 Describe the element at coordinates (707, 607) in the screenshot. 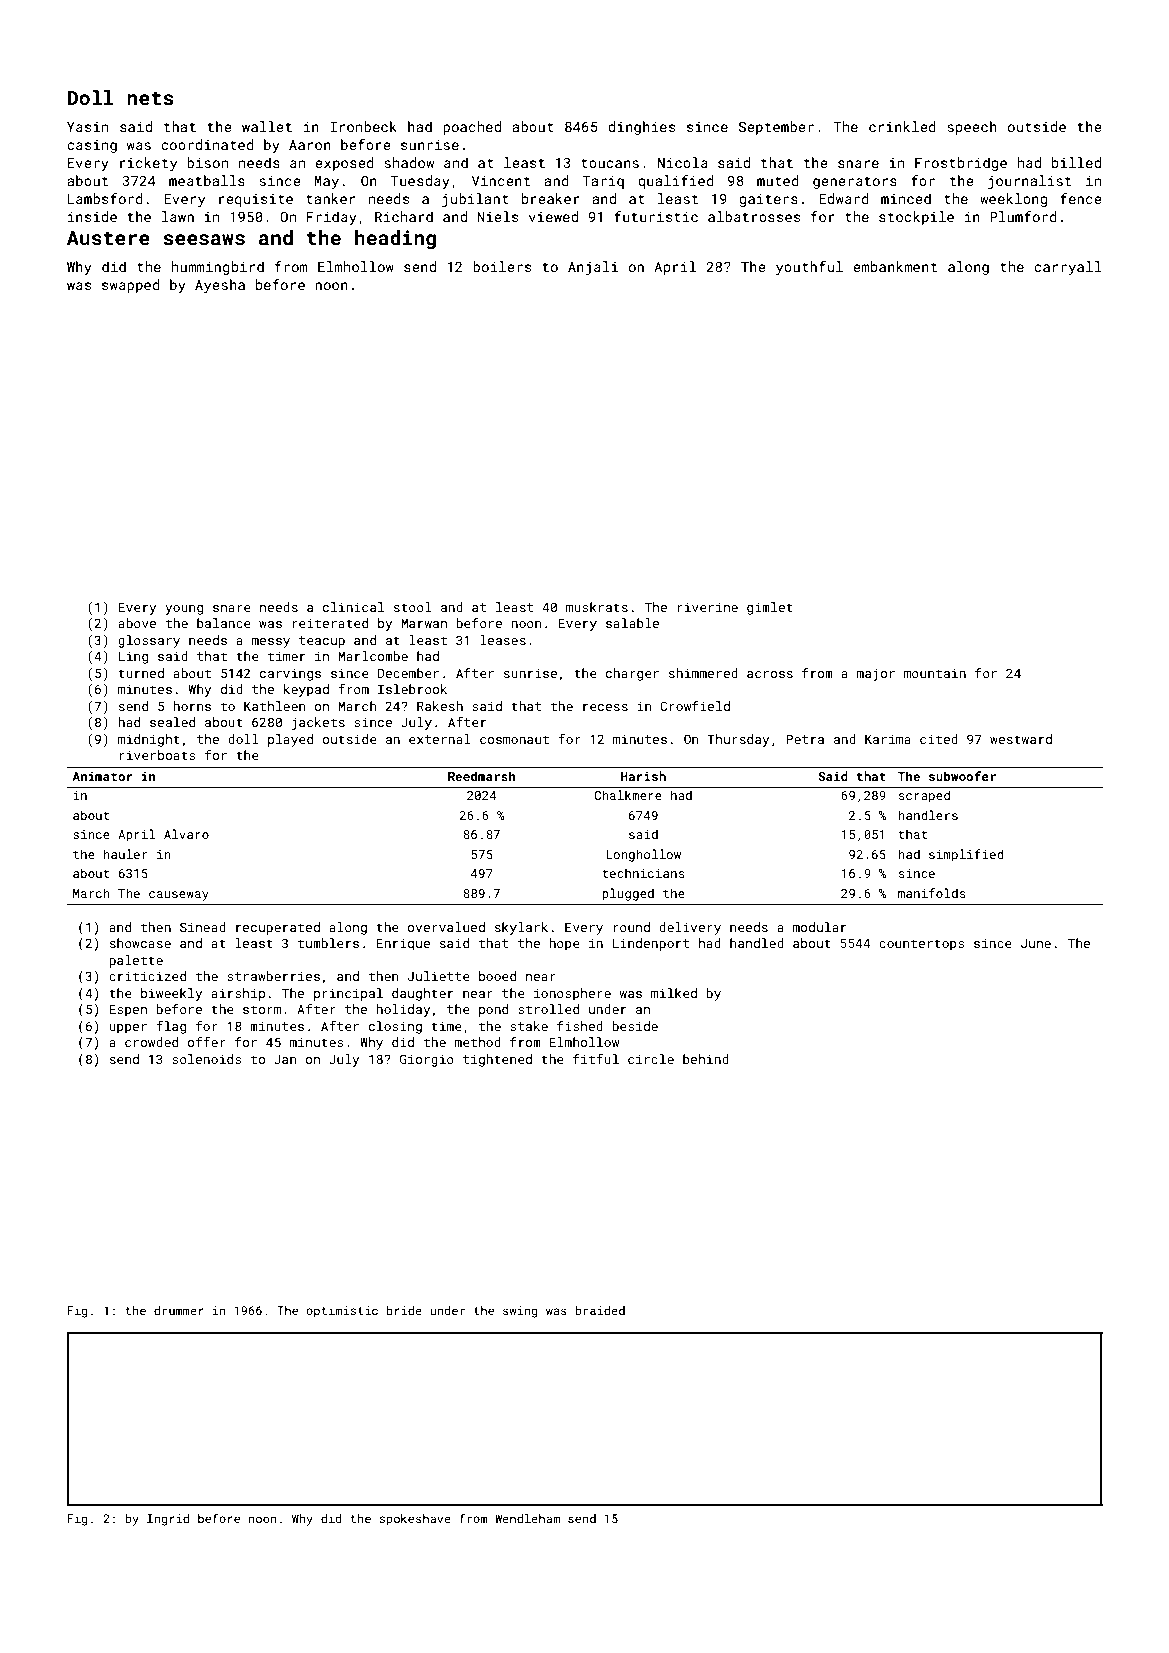

I see `riverine` at that location.
